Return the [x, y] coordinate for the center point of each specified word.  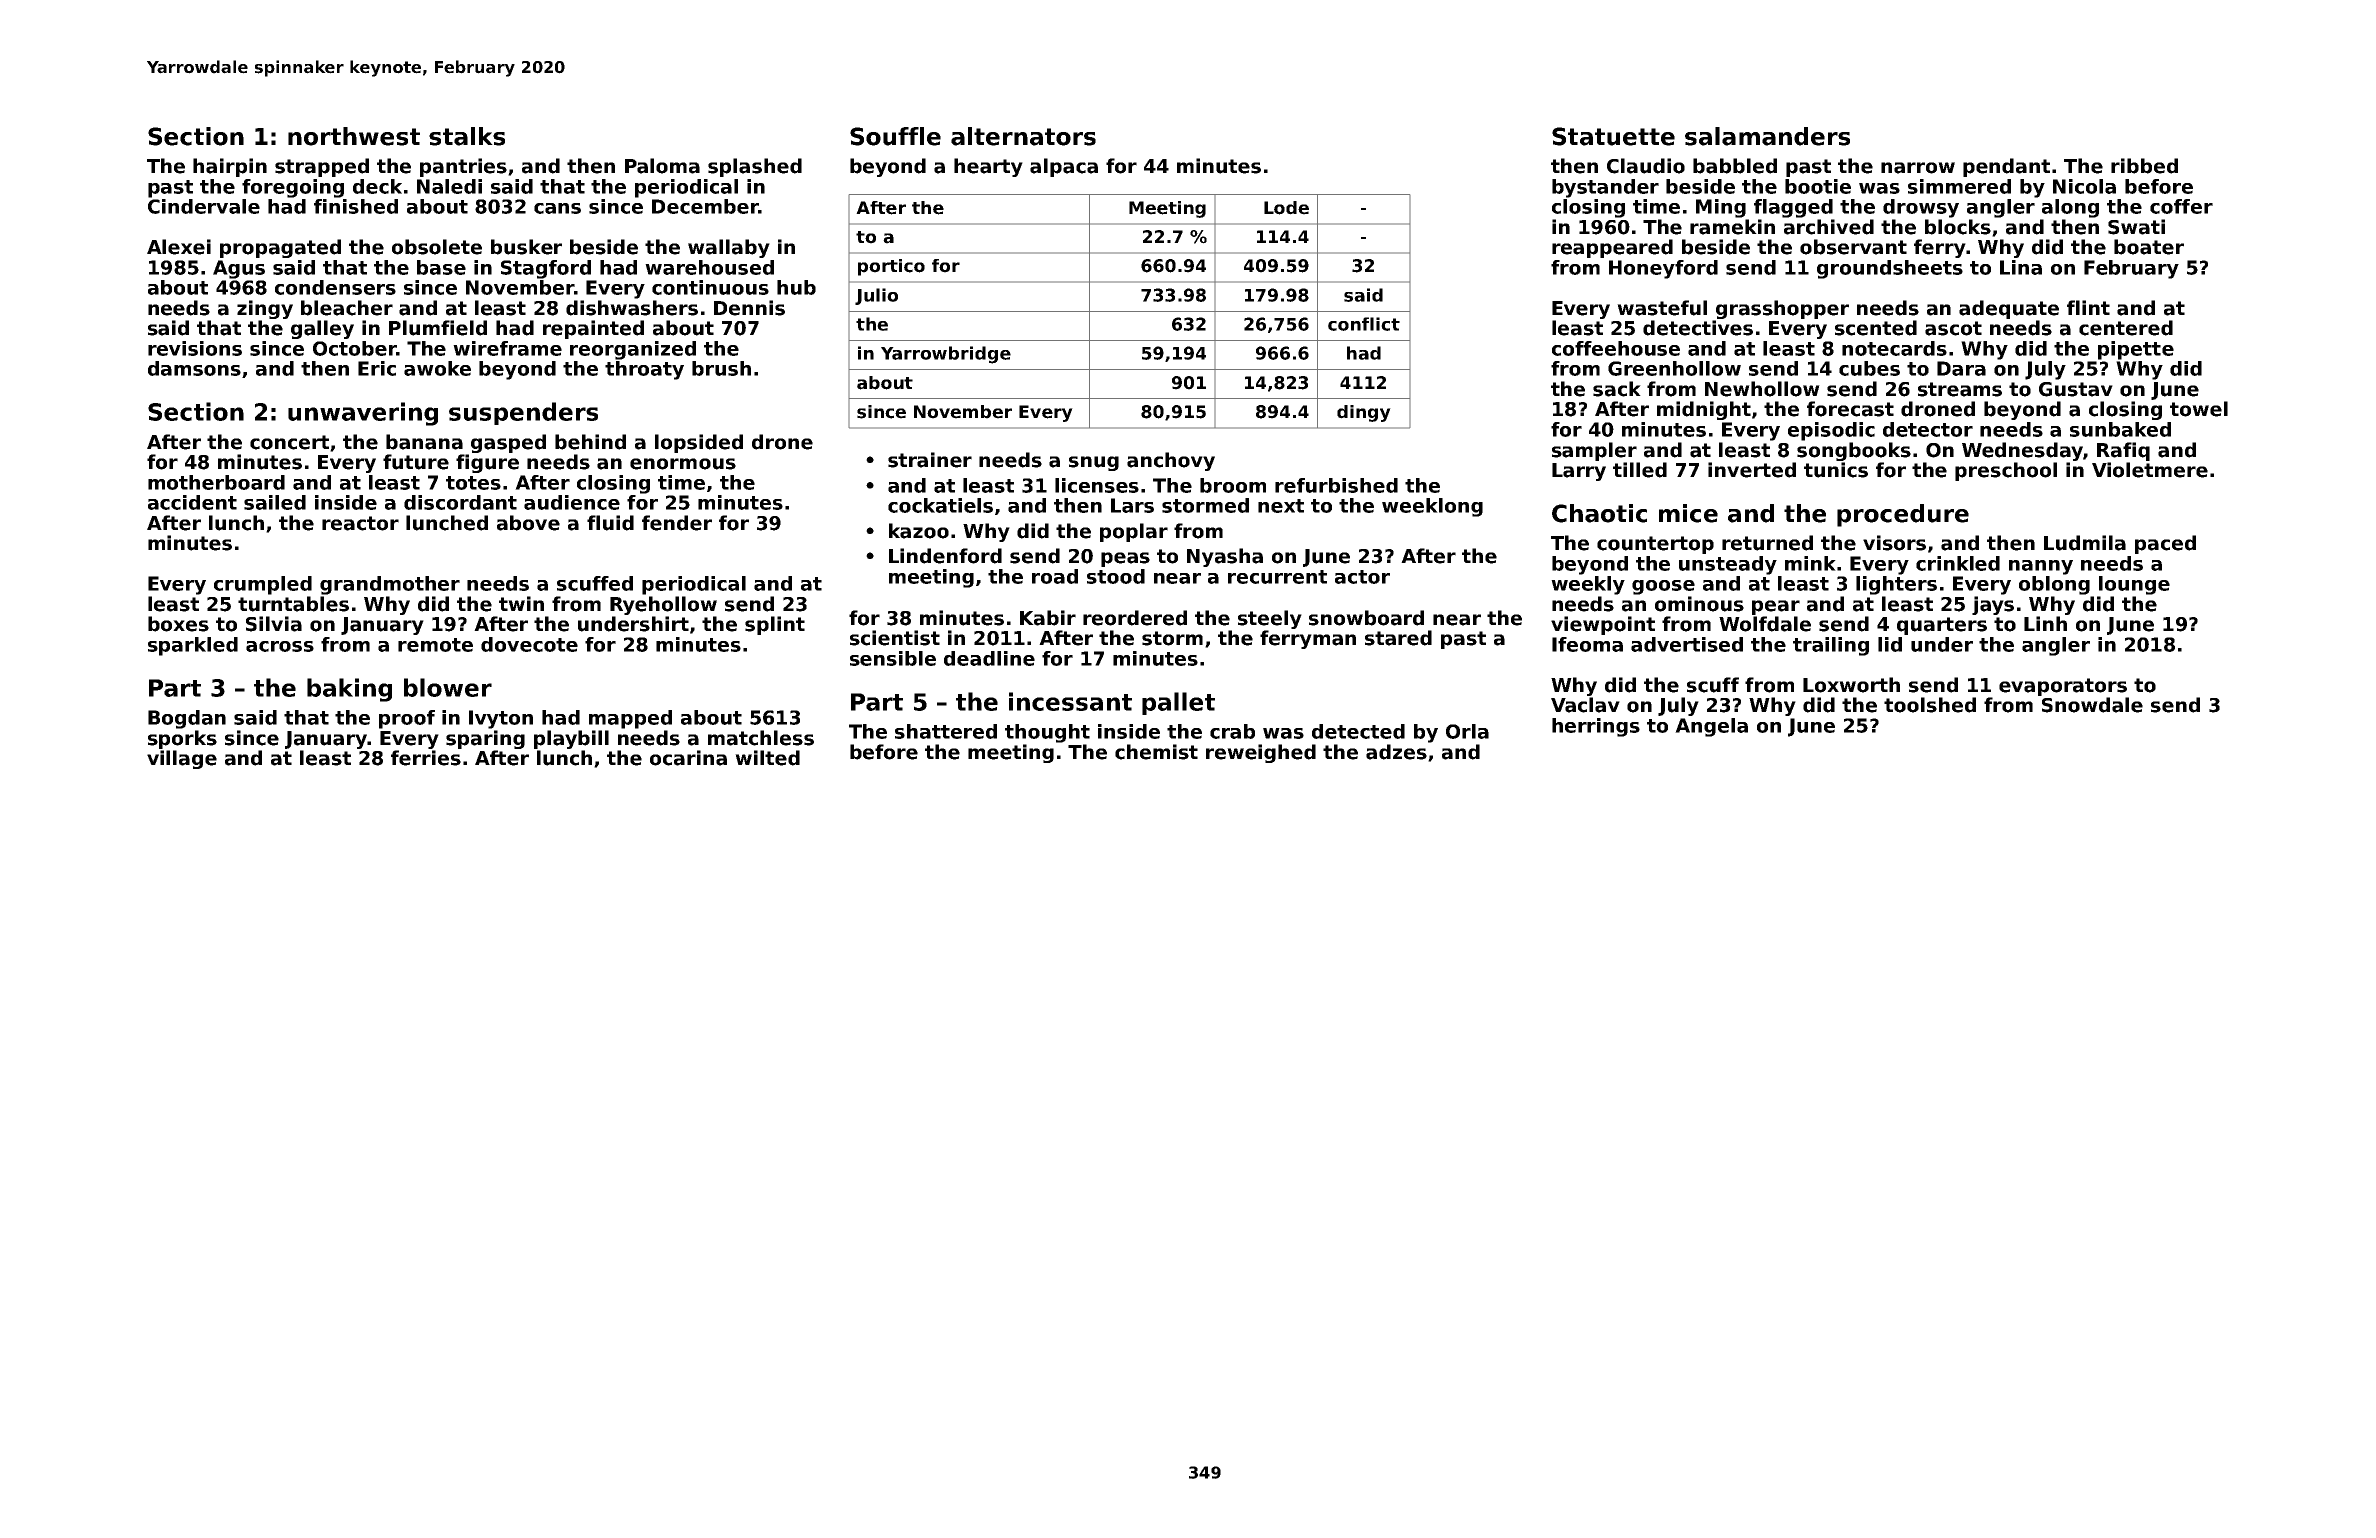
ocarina [688, 758]
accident [192, 502]
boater [2149, 247]
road [1055, 576]
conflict [1364, 324]
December [705, 206]
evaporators [2063, 687]
